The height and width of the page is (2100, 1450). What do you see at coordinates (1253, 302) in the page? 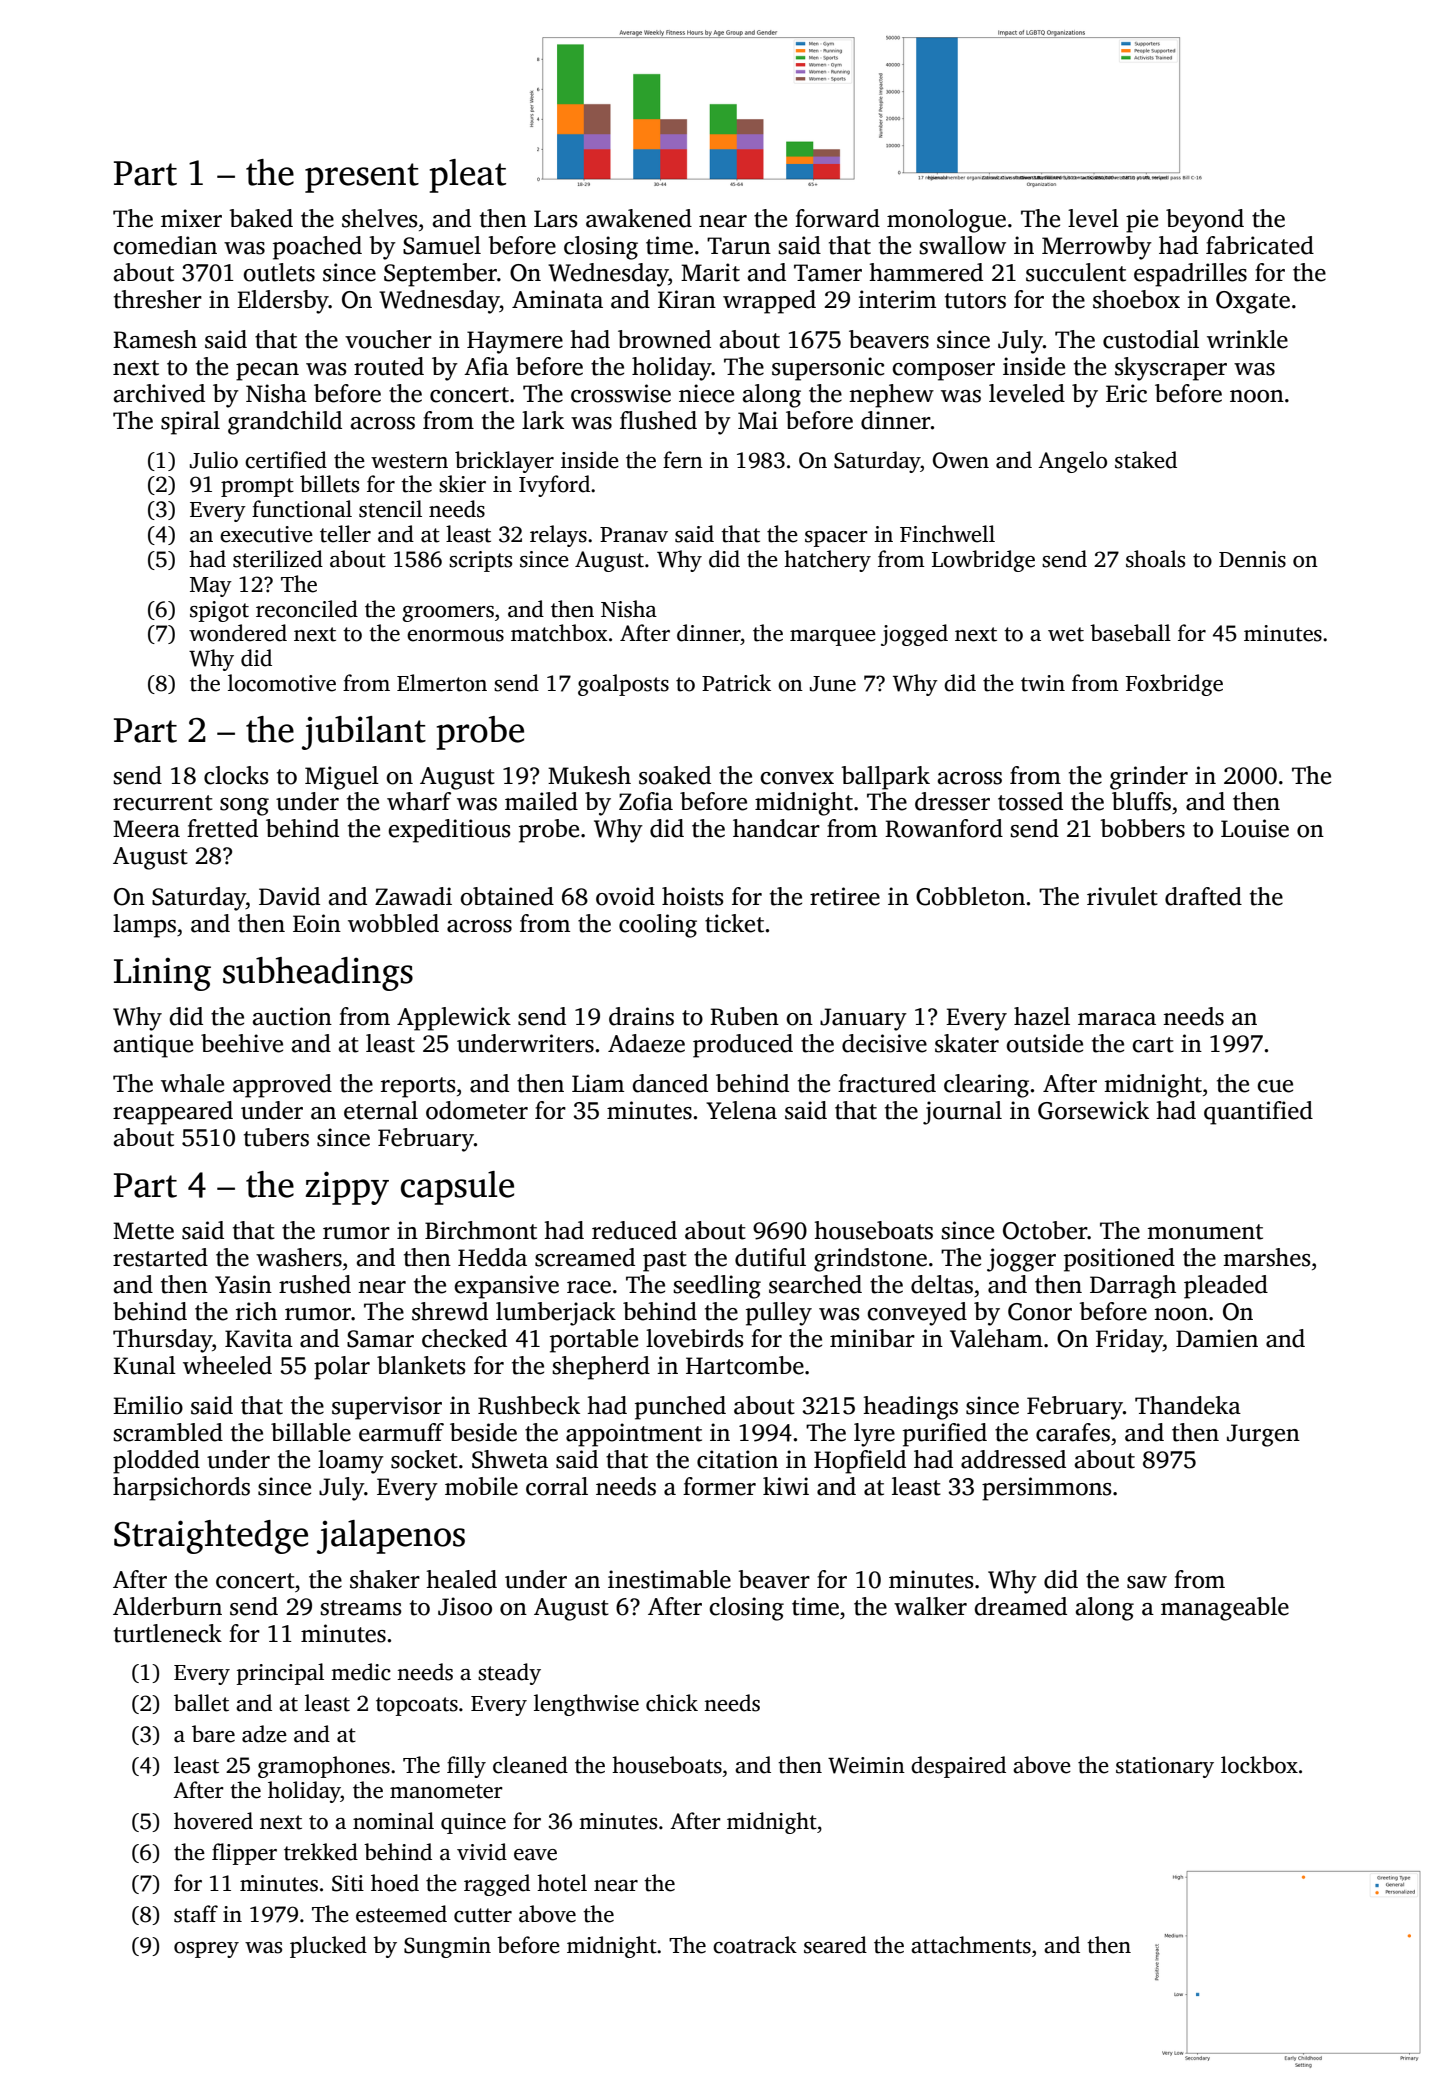
I see `Oxgate` at bounding box center [1253, 302].
